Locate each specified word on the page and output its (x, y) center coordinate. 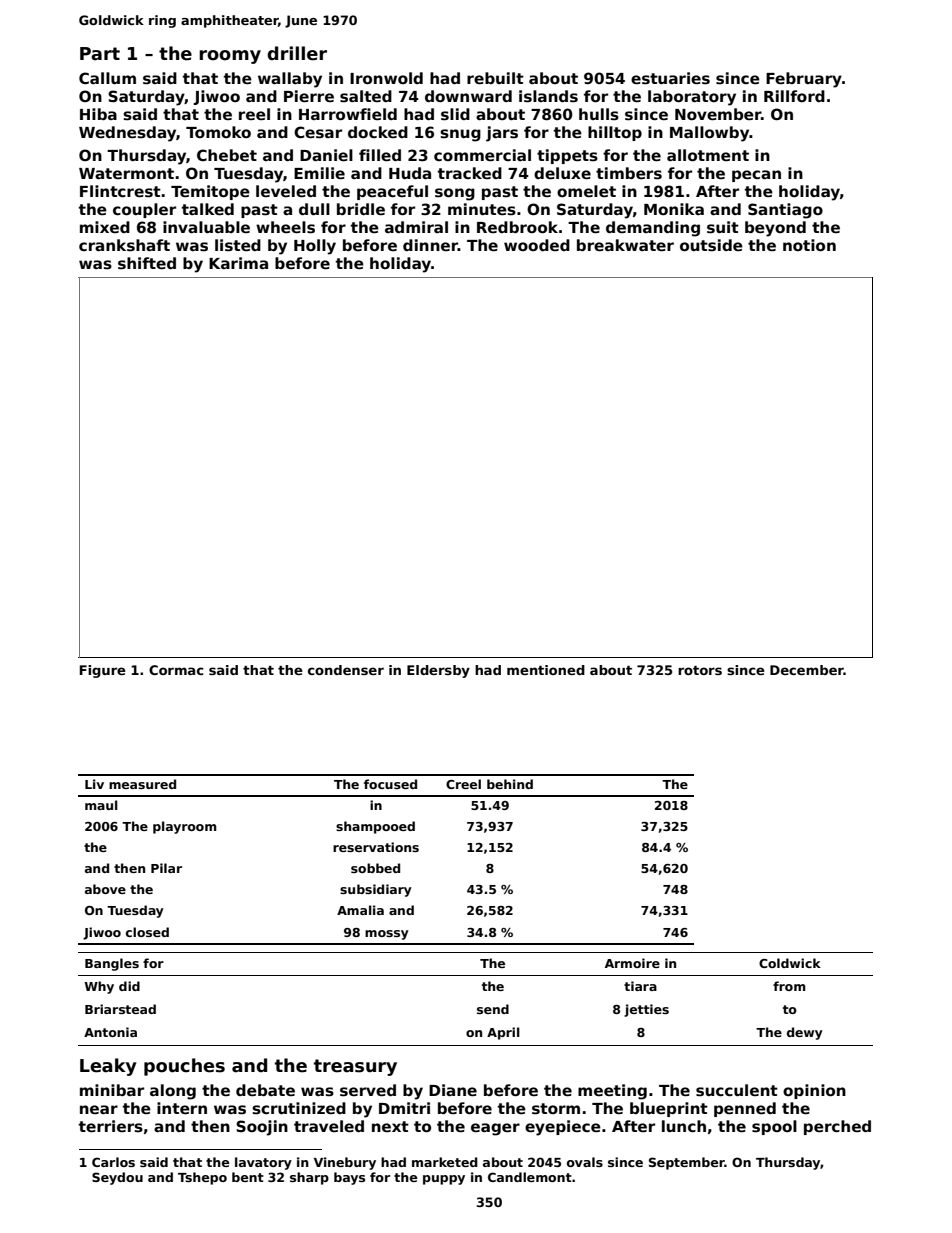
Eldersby (438, 671)
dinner (430, 245)
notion (809, 245)
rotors (700, 670)
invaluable (206, 227)
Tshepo (202, 1178)
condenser (346, 670)
